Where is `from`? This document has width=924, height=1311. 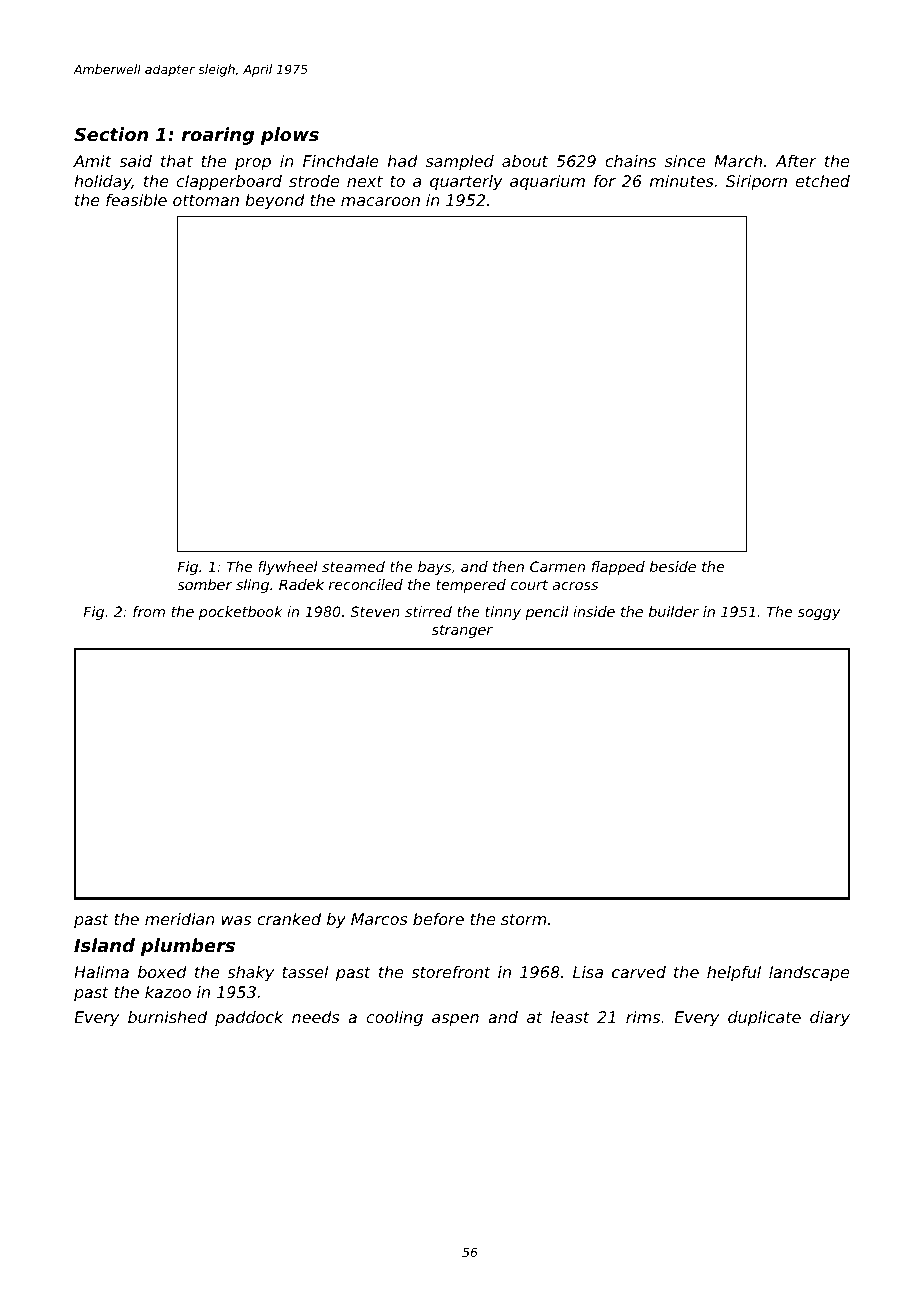 from is located at coordinates (149, 611).
